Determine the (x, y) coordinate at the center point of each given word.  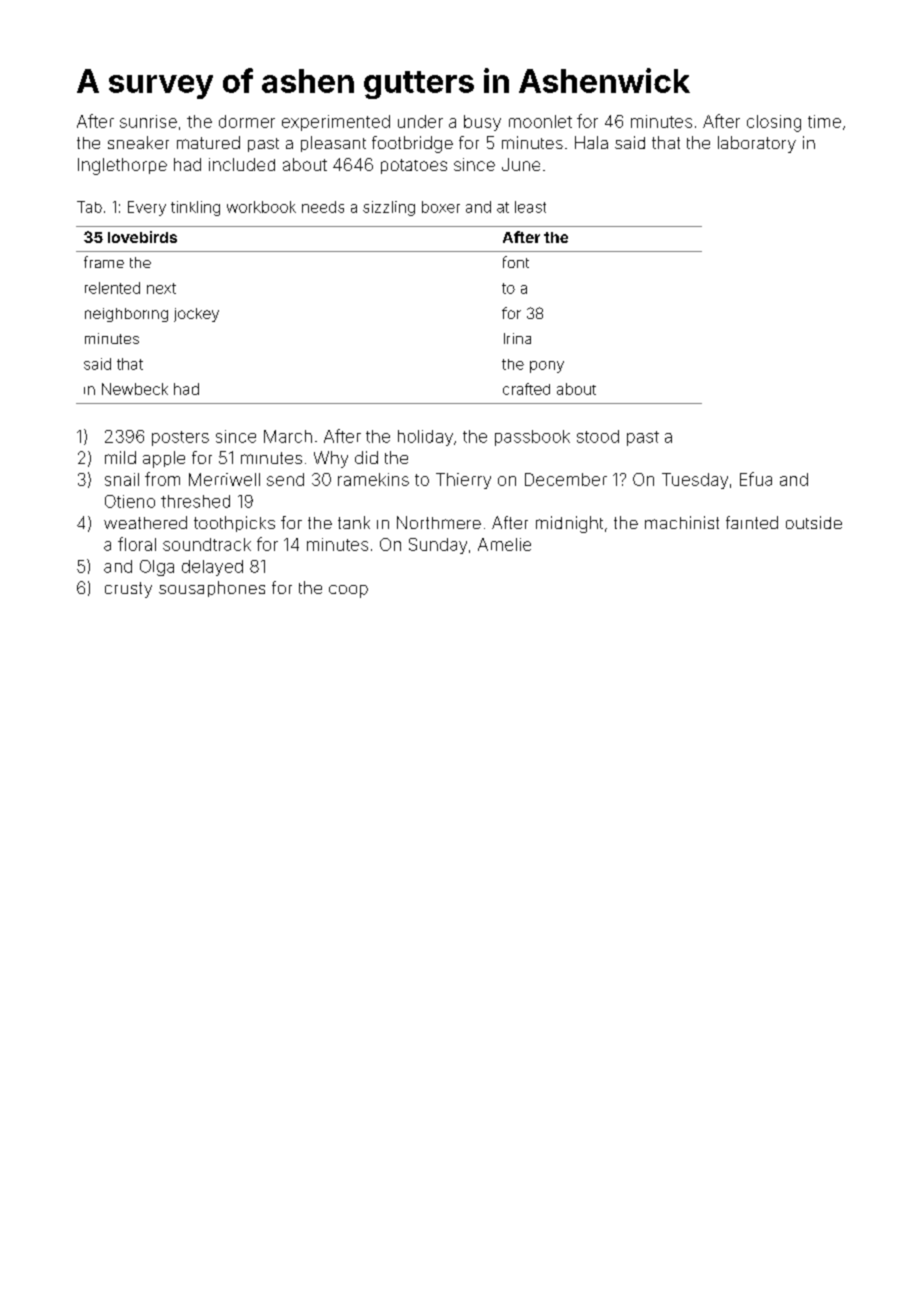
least (530, 207)
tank (354, 522)
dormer (247, 121)
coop (348, 591)
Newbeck (135, 389)
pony (547, 367)
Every (147, 208)
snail (122, 479)
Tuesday (695, 481)
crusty (128, 590)
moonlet (540, 121)
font (516, 262)
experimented (336, 123)
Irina (517, 338)
